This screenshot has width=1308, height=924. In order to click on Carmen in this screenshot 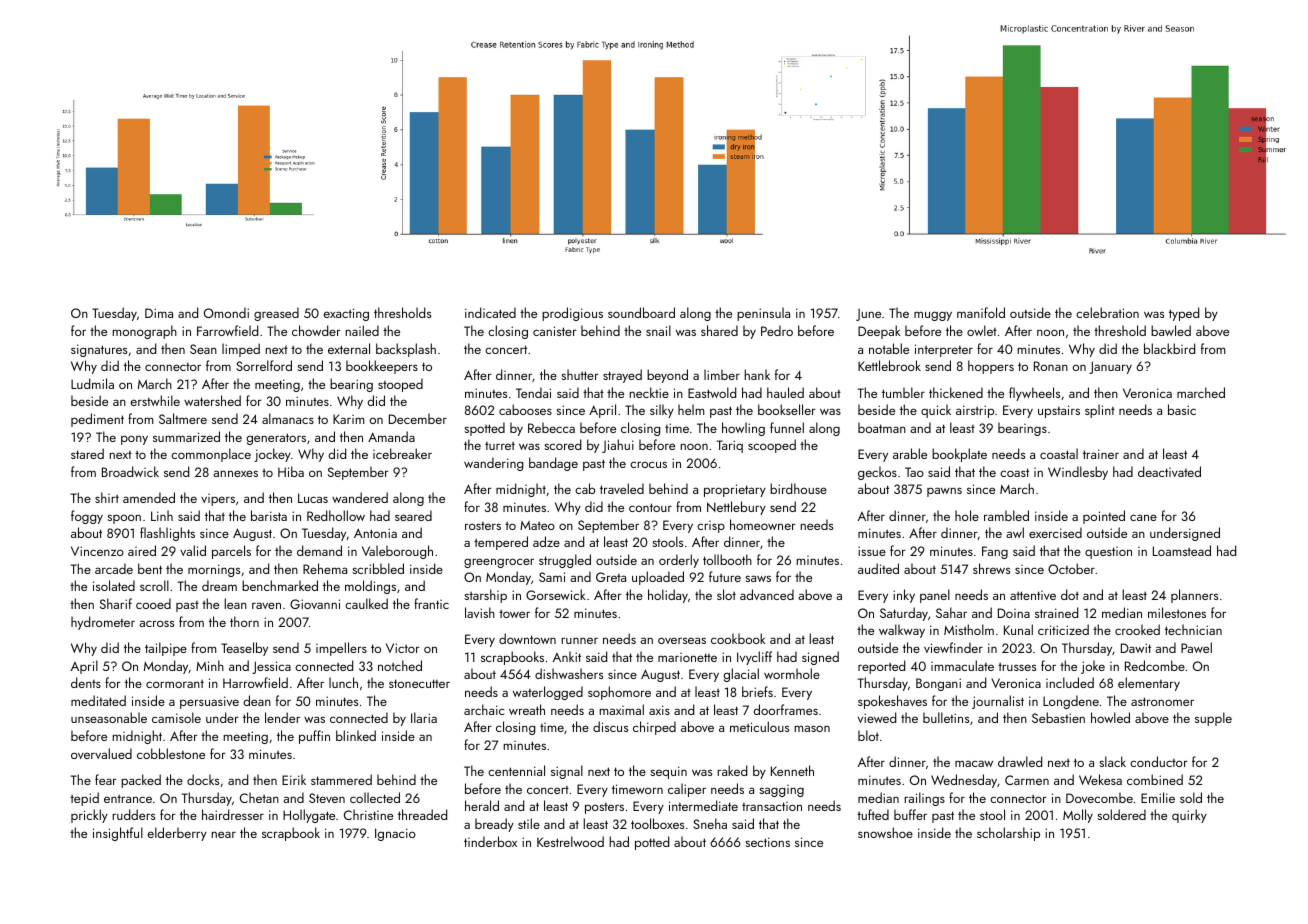, I will do `click(1027, 780)`.
